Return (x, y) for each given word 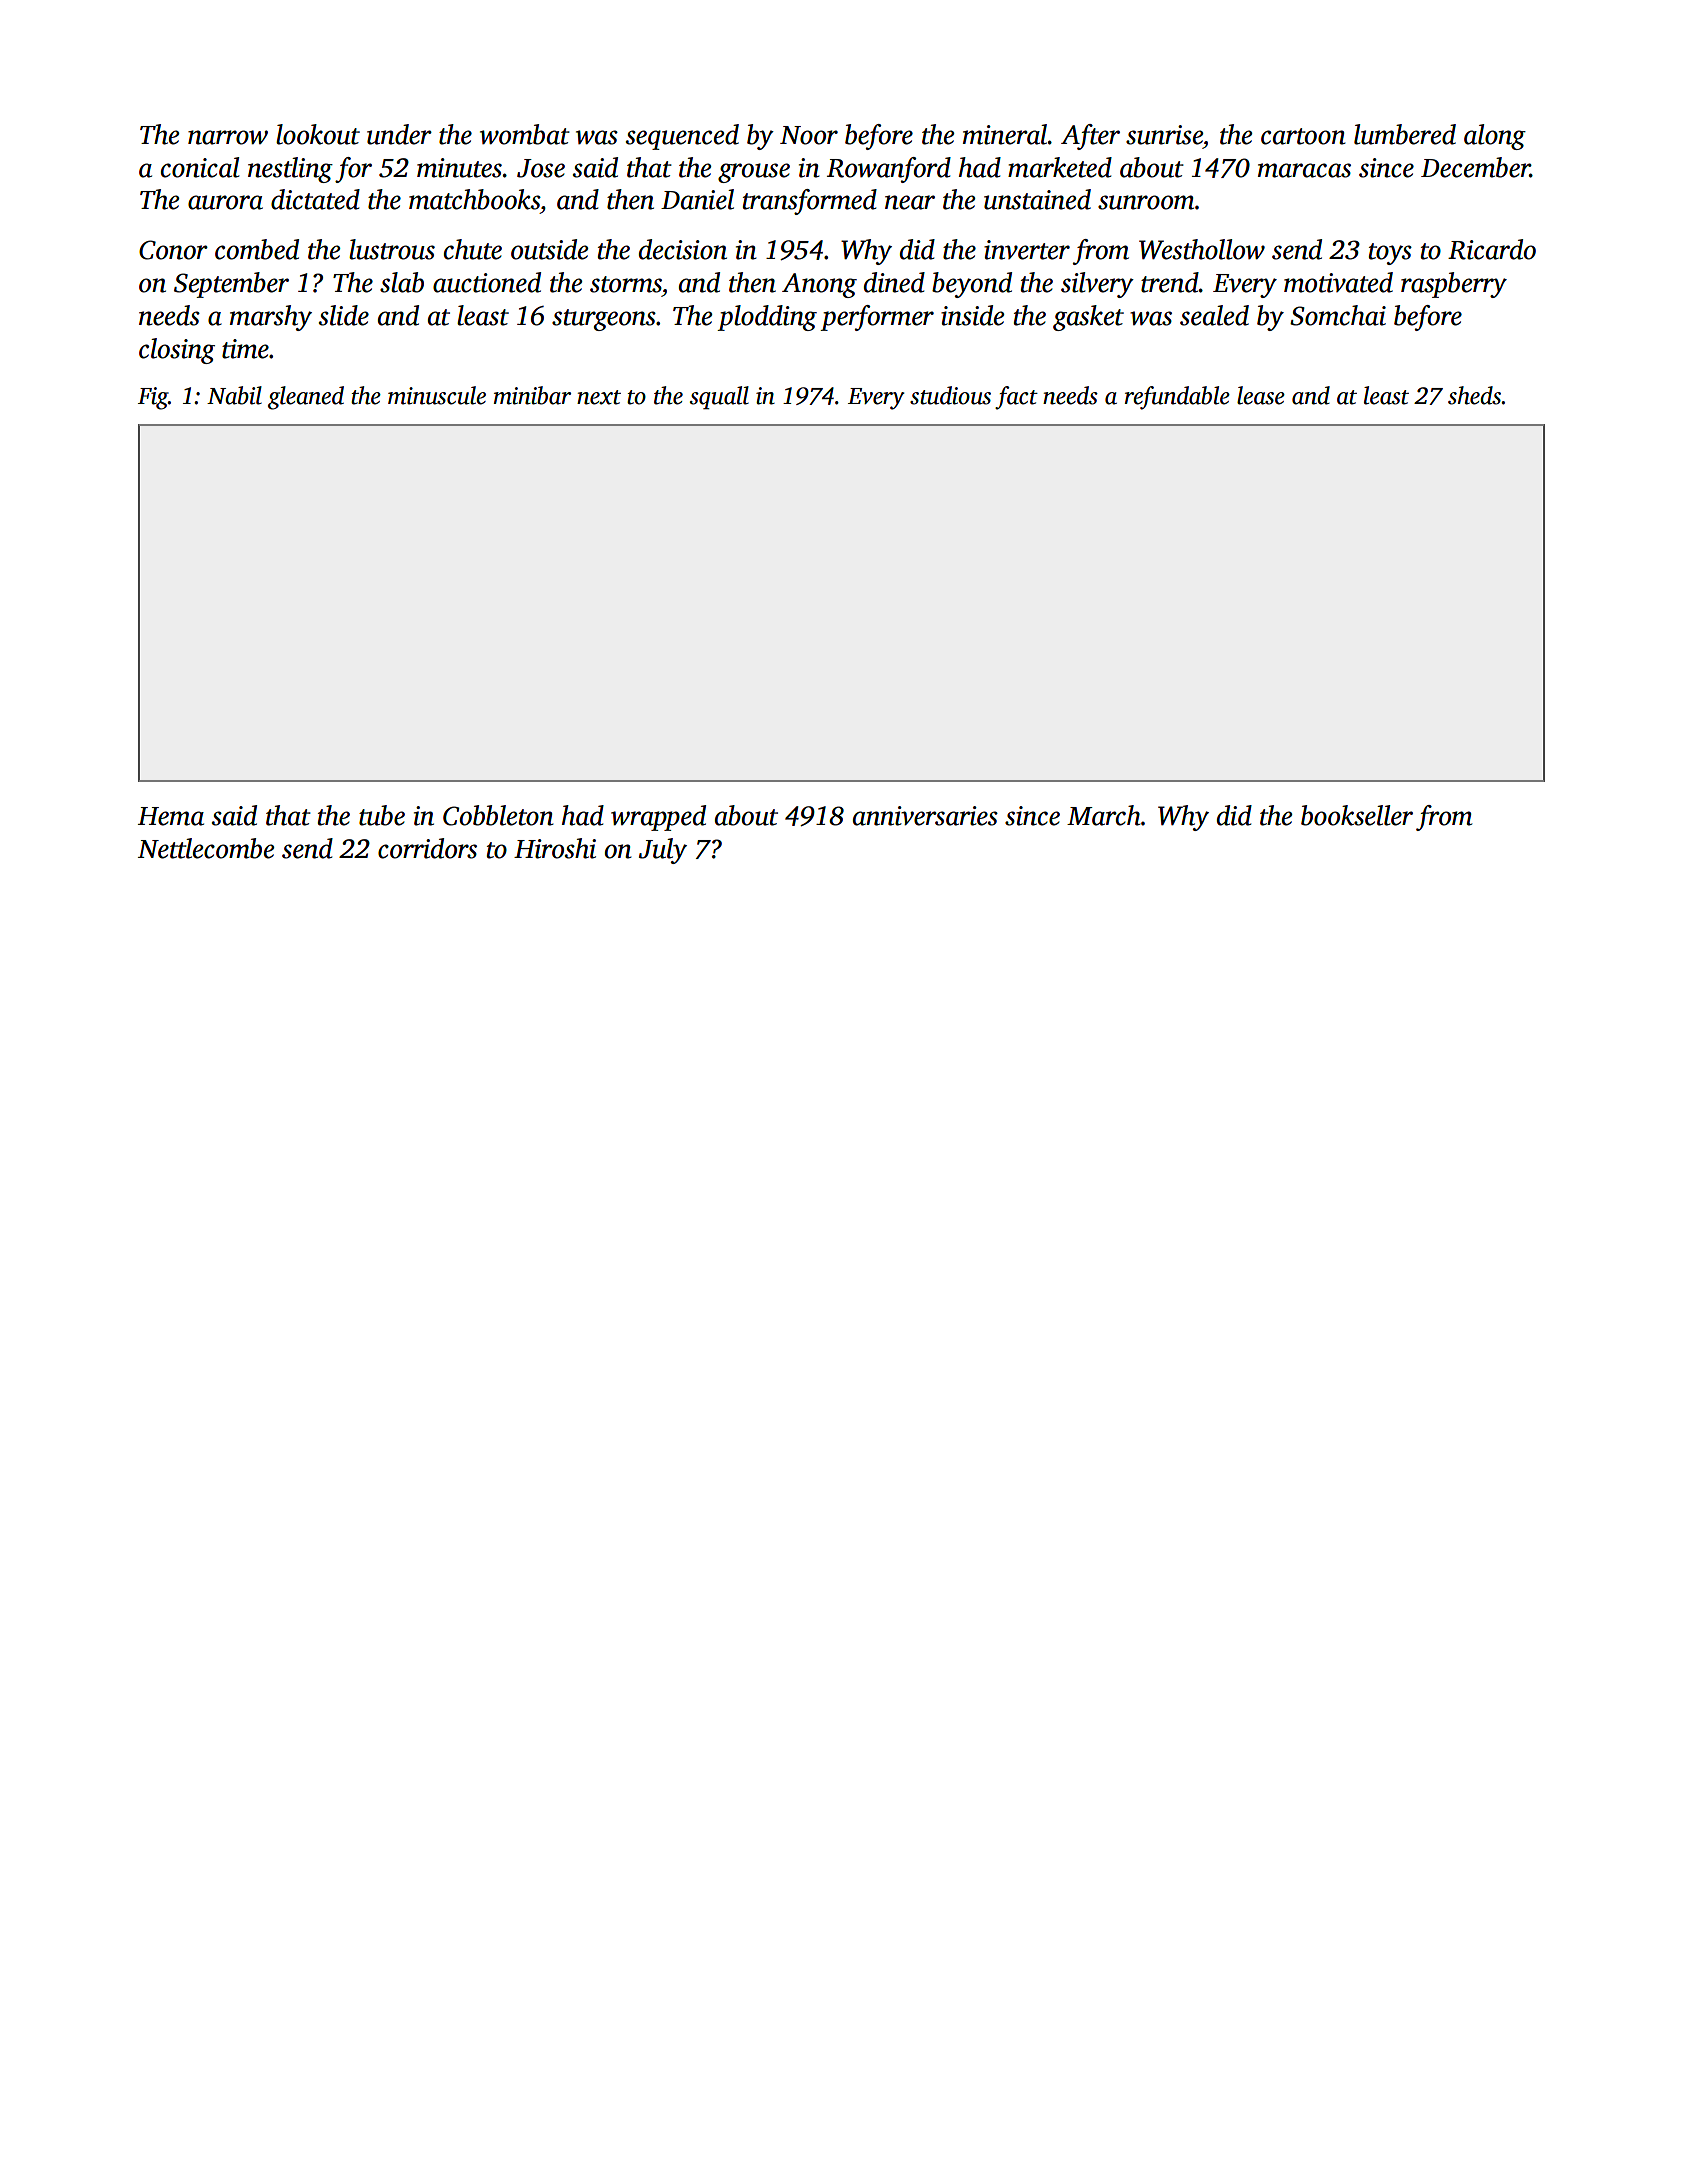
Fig (153, 398)
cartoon (1303, 136)
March (1104, 815)
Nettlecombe (206, 848)
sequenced (682, 137)
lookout (318, 134)
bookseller (1357, 815)
